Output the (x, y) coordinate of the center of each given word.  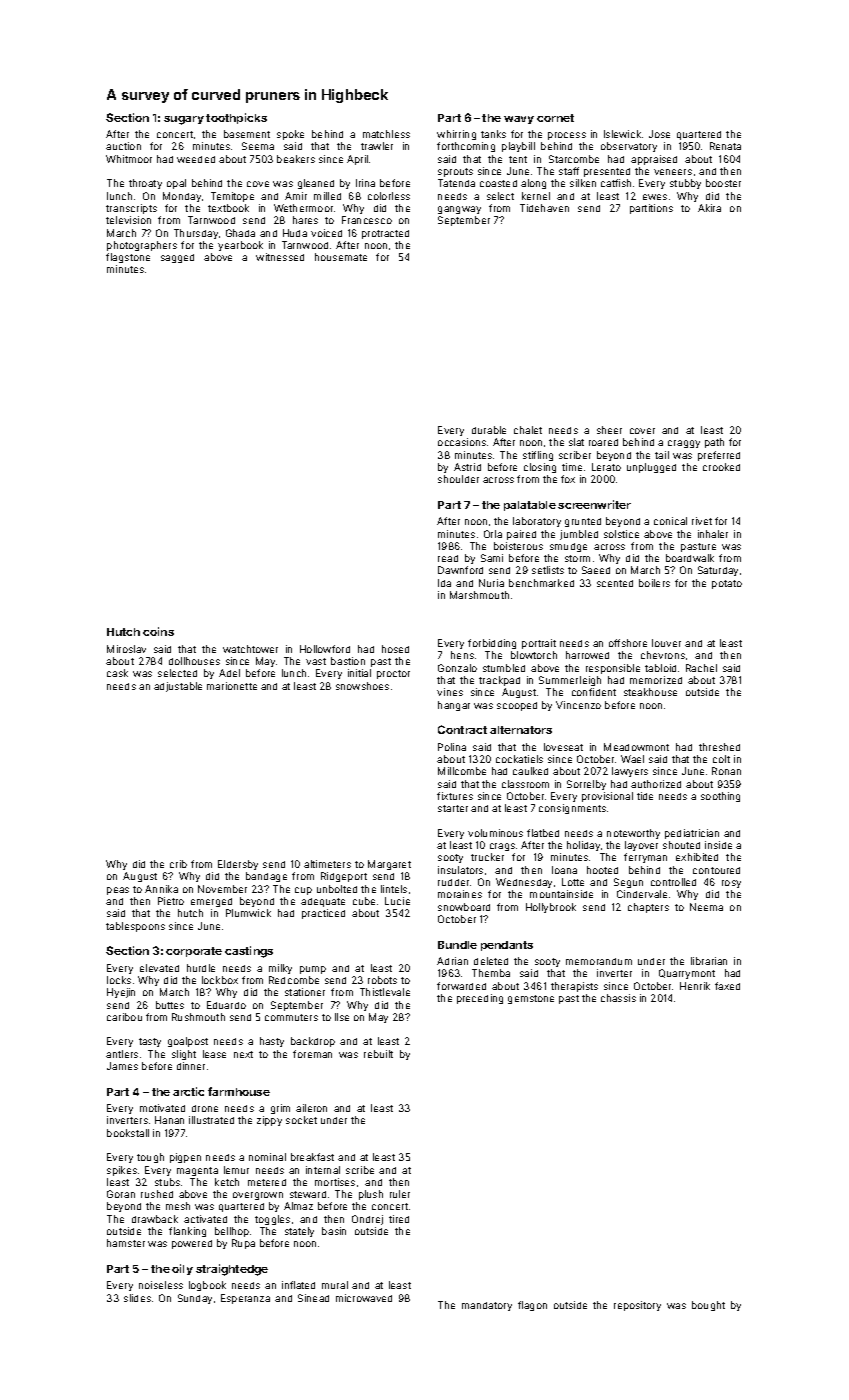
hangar (454, 706)
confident (594, 692)
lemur (236, 1170)
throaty (145, 184)
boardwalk (690, 558)
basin (334, 1231)
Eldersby (238, 865)
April (357, 160)
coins (158, 631)
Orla (493, 534)
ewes (655, 197)
